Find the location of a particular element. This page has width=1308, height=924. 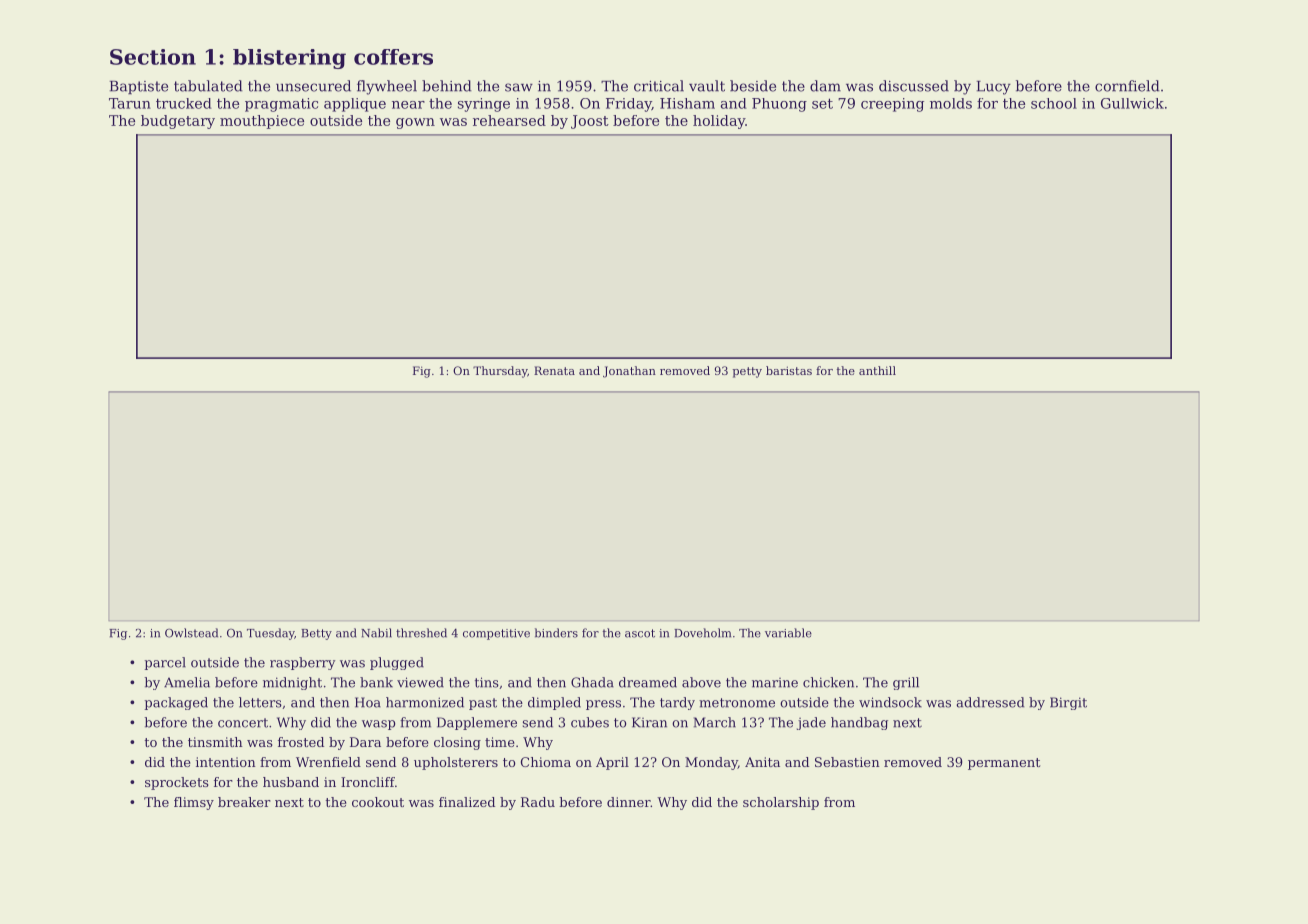

budgetary is located at coordinates (178, 122).
